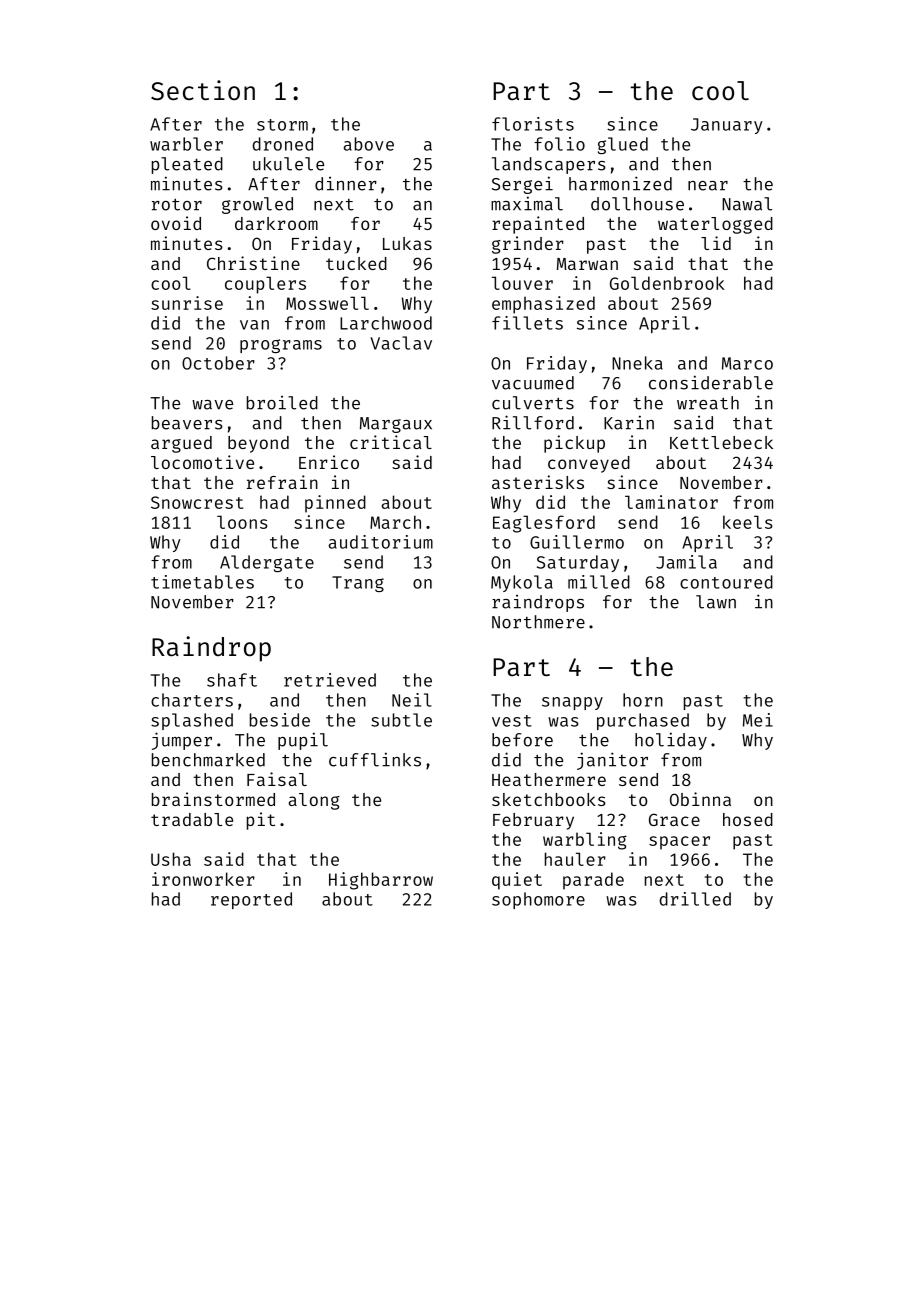  What do you see at coordinates (381, 881) in the page?
I see `Highbarrow` at bounding box center [381, 881].
